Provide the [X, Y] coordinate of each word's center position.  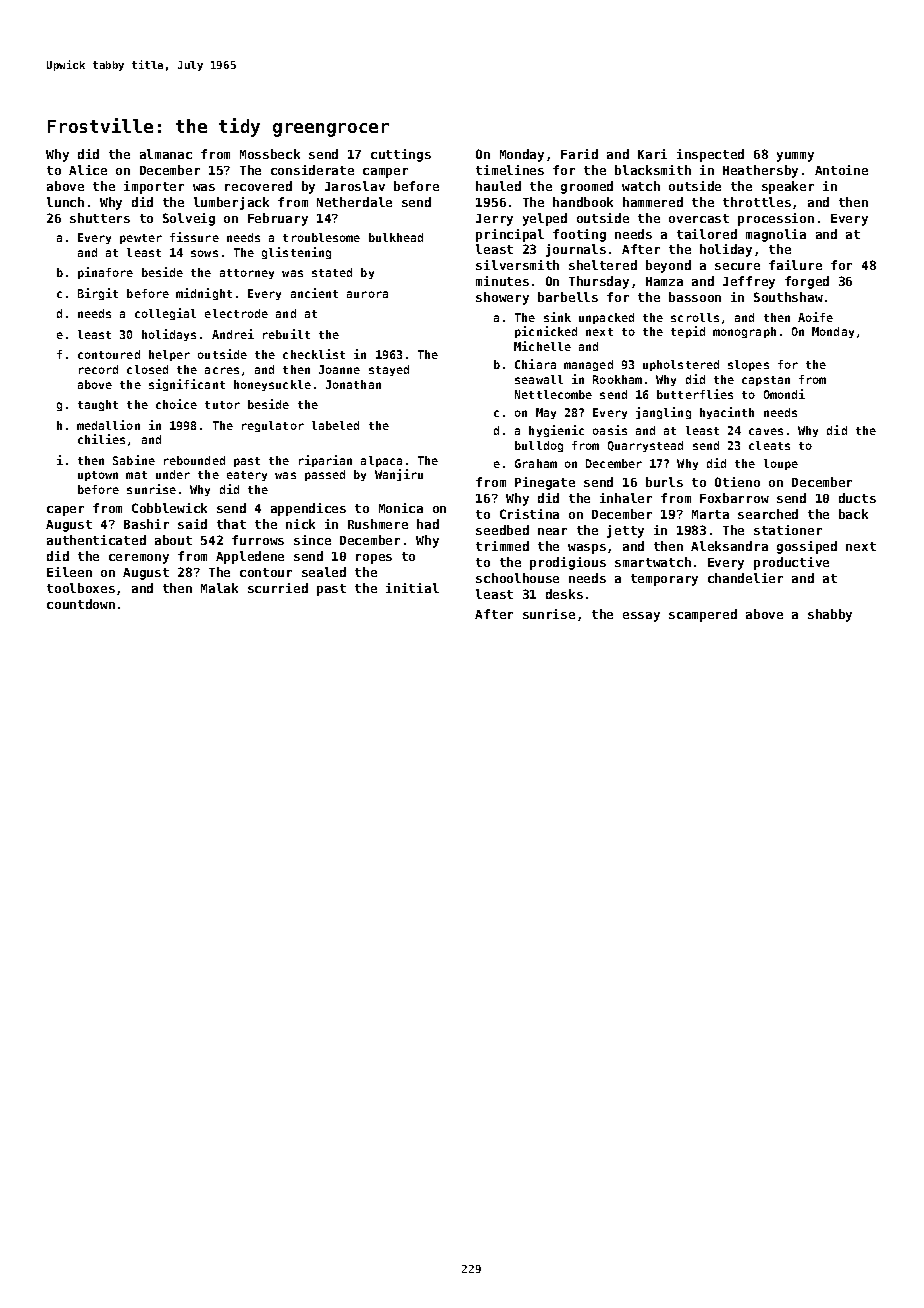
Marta [710, 514]
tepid [688, 332]
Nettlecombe [553, 394]
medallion [108, 425]
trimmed [502, 546]
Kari [652, 154]
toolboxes [81, 588]
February [278, 219]
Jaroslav [355, 186]
